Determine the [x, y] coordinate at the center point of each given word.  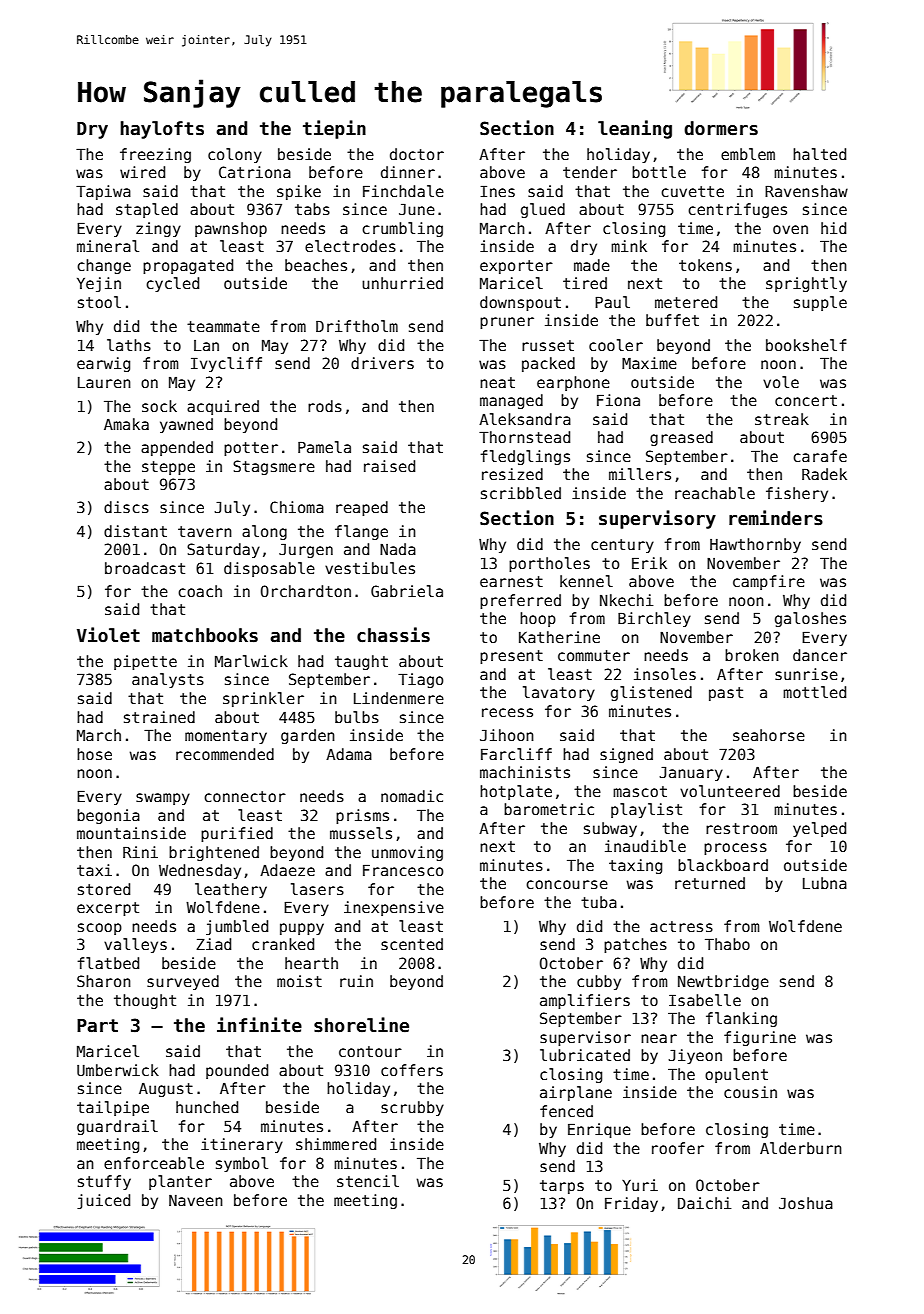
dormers [721, 128]
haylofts [162, 130]
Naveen [196, 1200]
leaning [635, 129]
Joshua [806, 1203]
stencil [368, 1181]
